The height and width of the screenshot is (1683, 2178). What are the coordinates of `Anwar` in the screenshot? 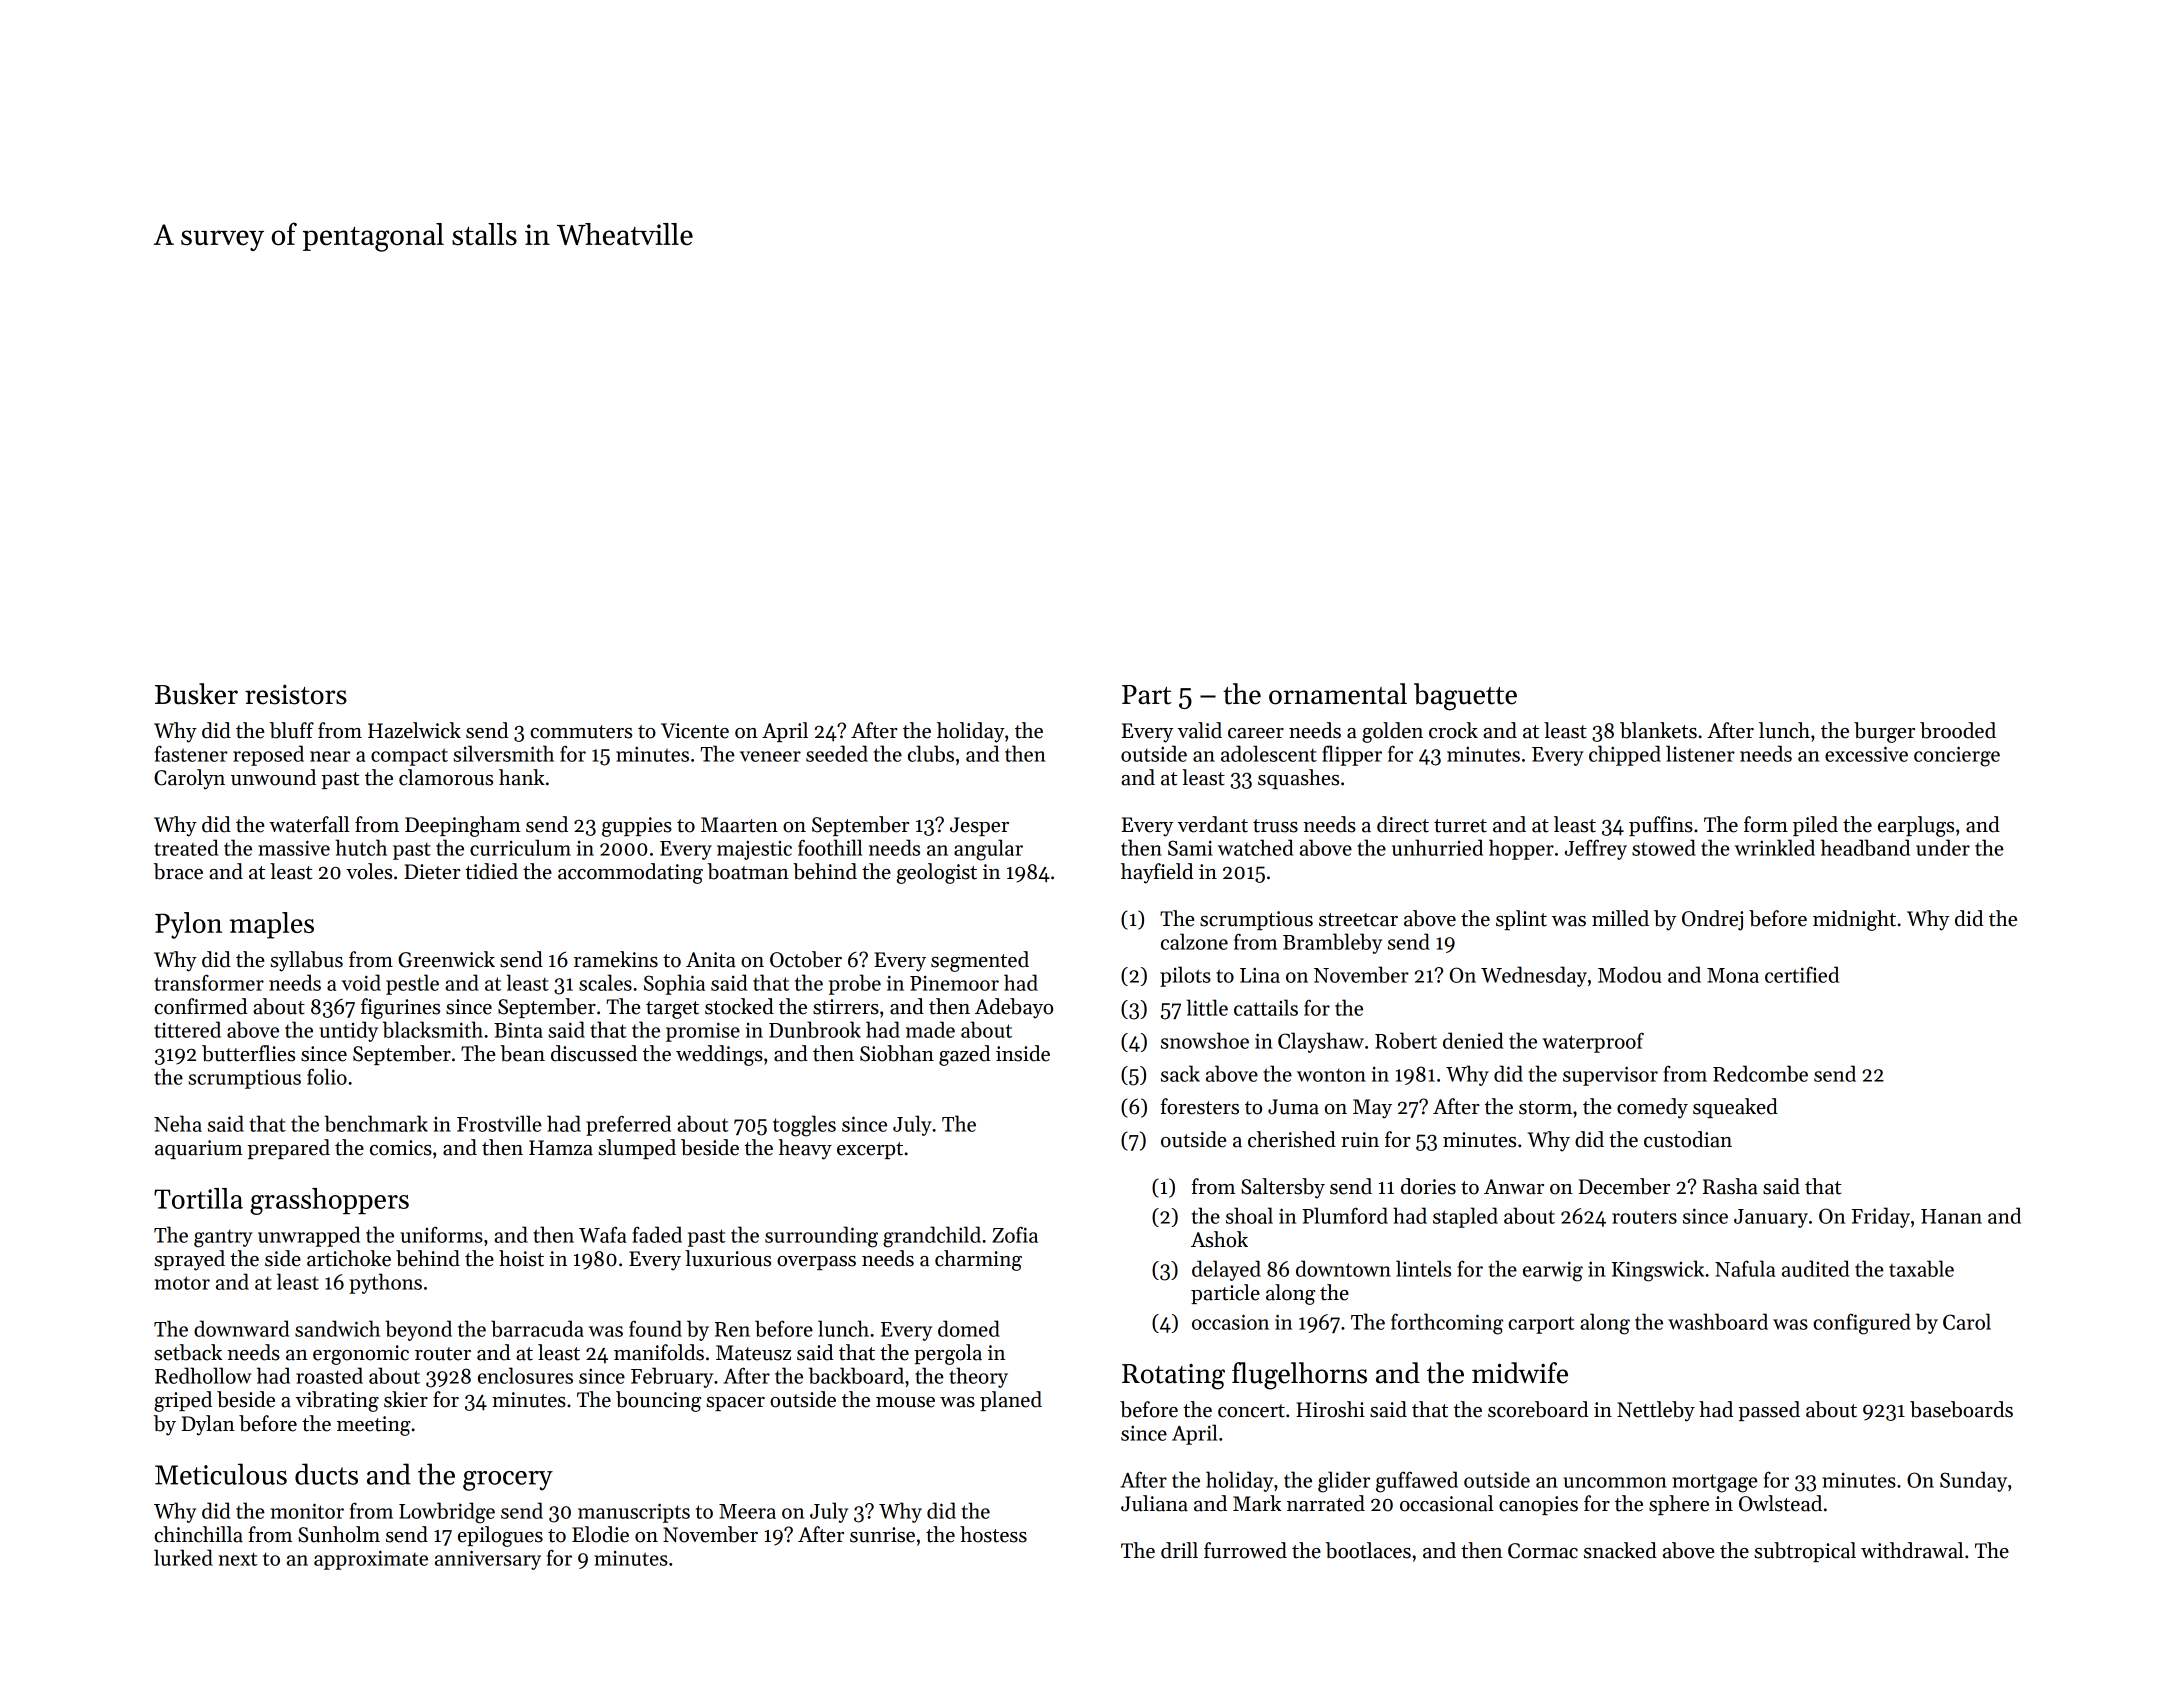 It's located at (1514, 1187).
